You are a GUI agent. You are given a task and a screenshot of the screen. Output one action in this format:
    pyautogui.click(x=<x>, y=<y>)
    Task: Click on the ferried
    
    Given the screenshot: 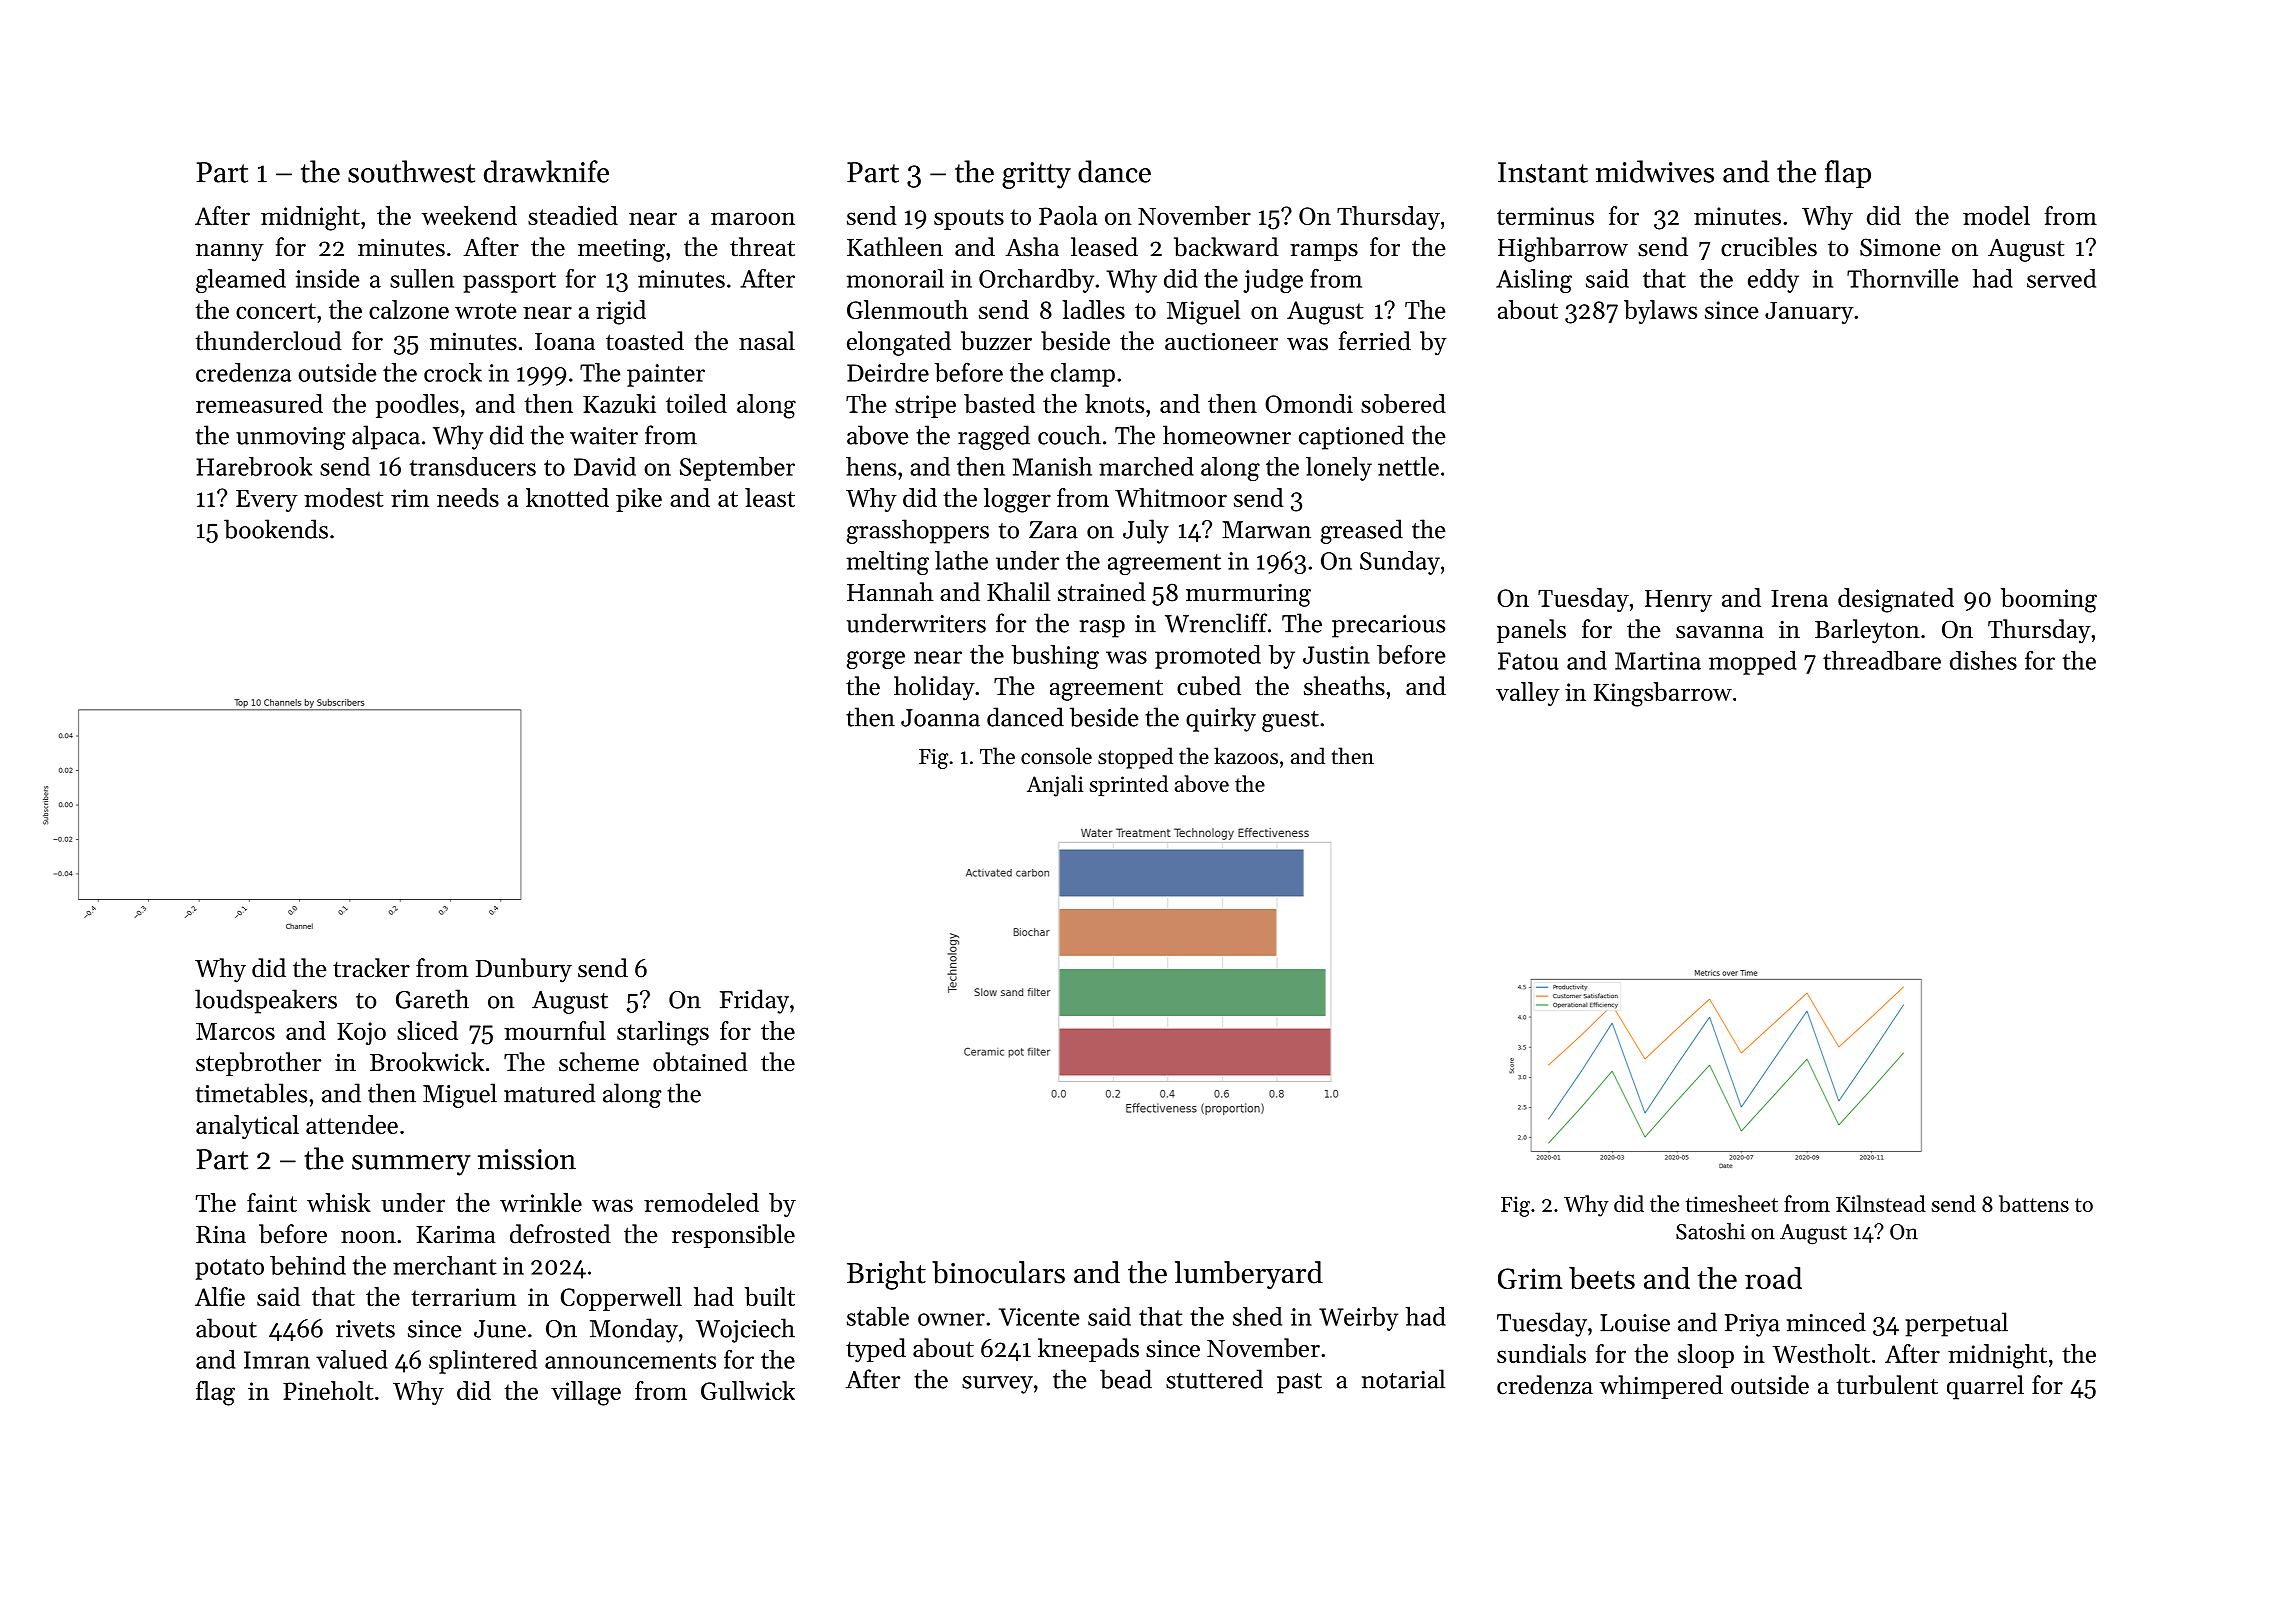 What is the action you would take?
    pyautogui.click(x=1375, y=341)
